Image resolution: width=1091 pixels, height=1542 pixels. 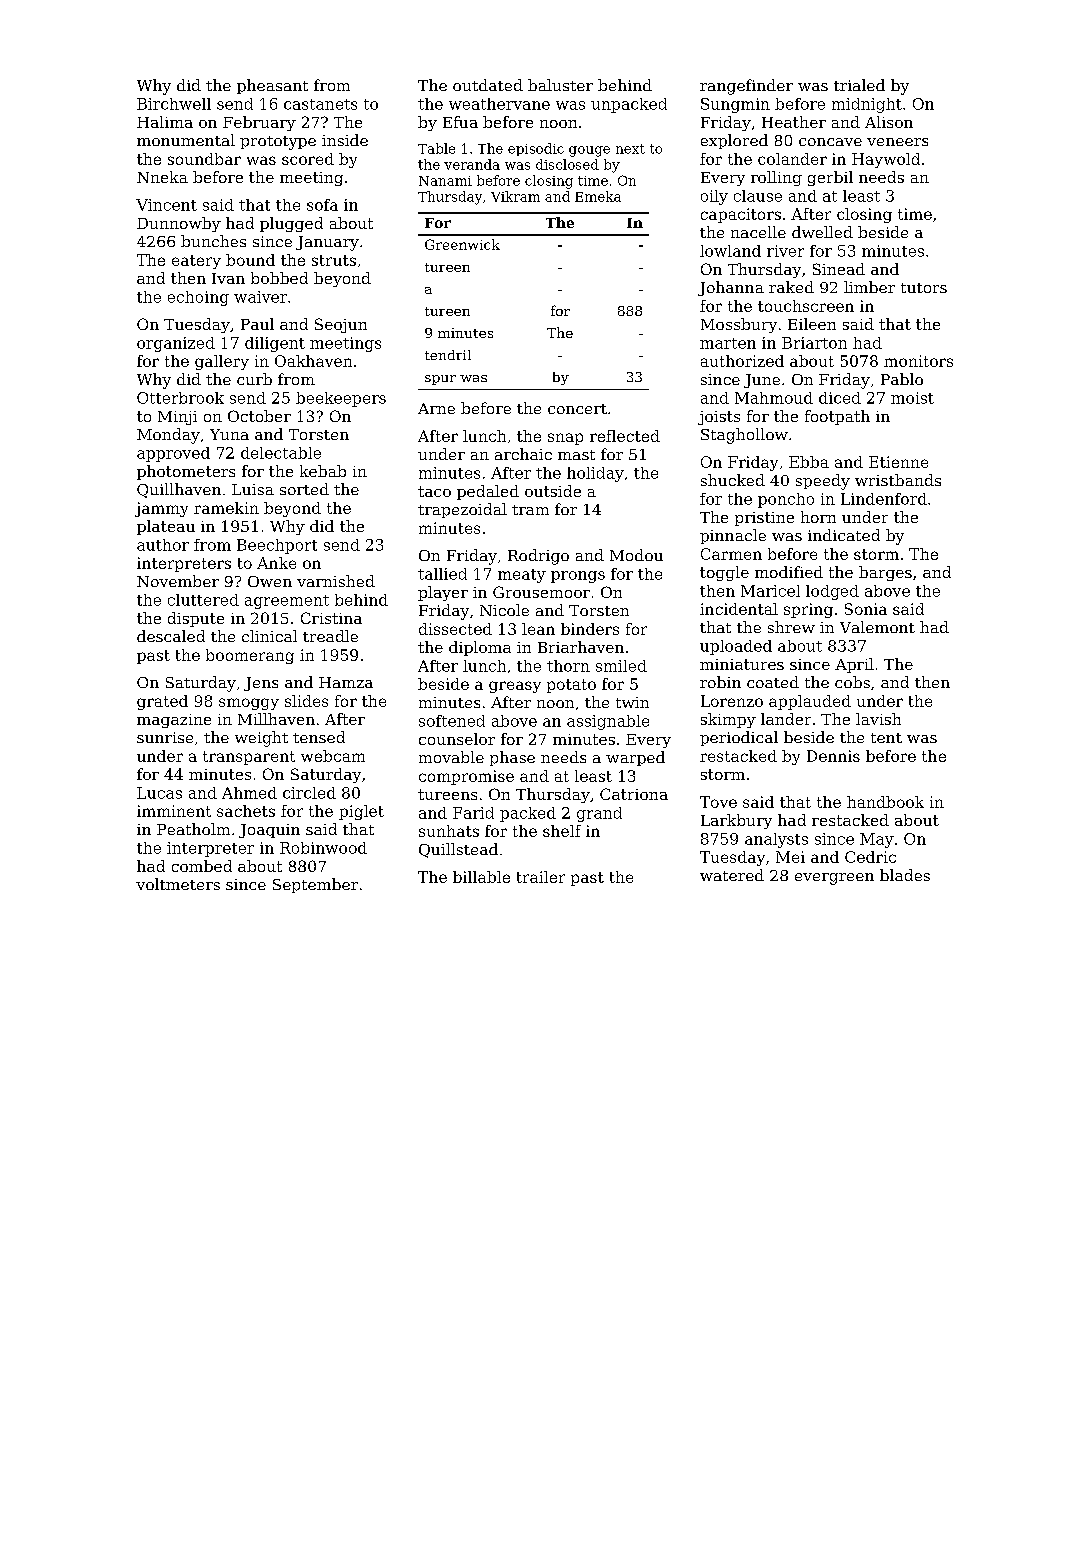 What do you see at coordinates (898, 462) in the image?
I see `Etienne` at bounding box center [898, 462].
